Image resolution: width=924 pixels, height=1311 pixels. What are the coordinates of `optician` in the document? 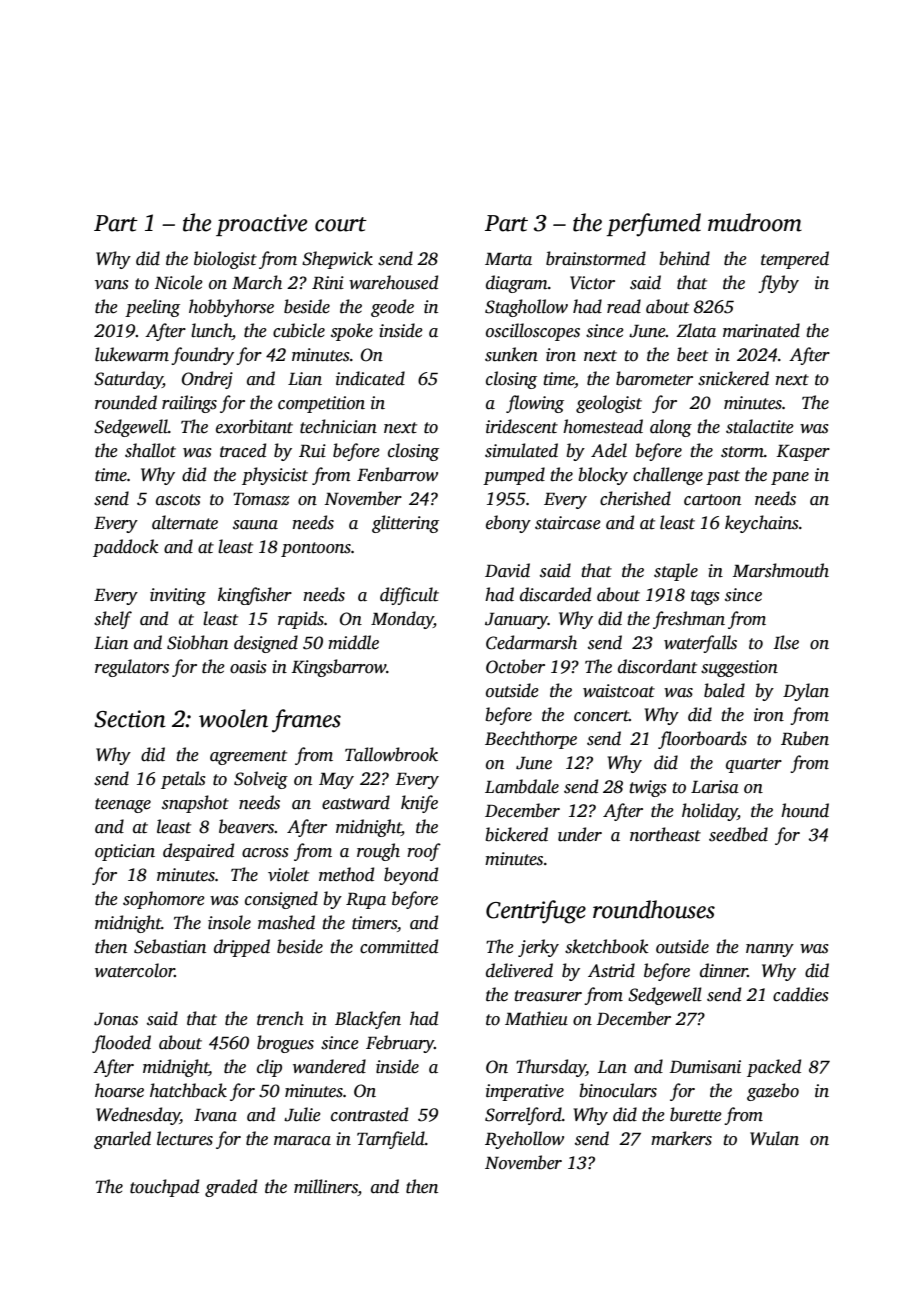 It's located at (125, 852).
